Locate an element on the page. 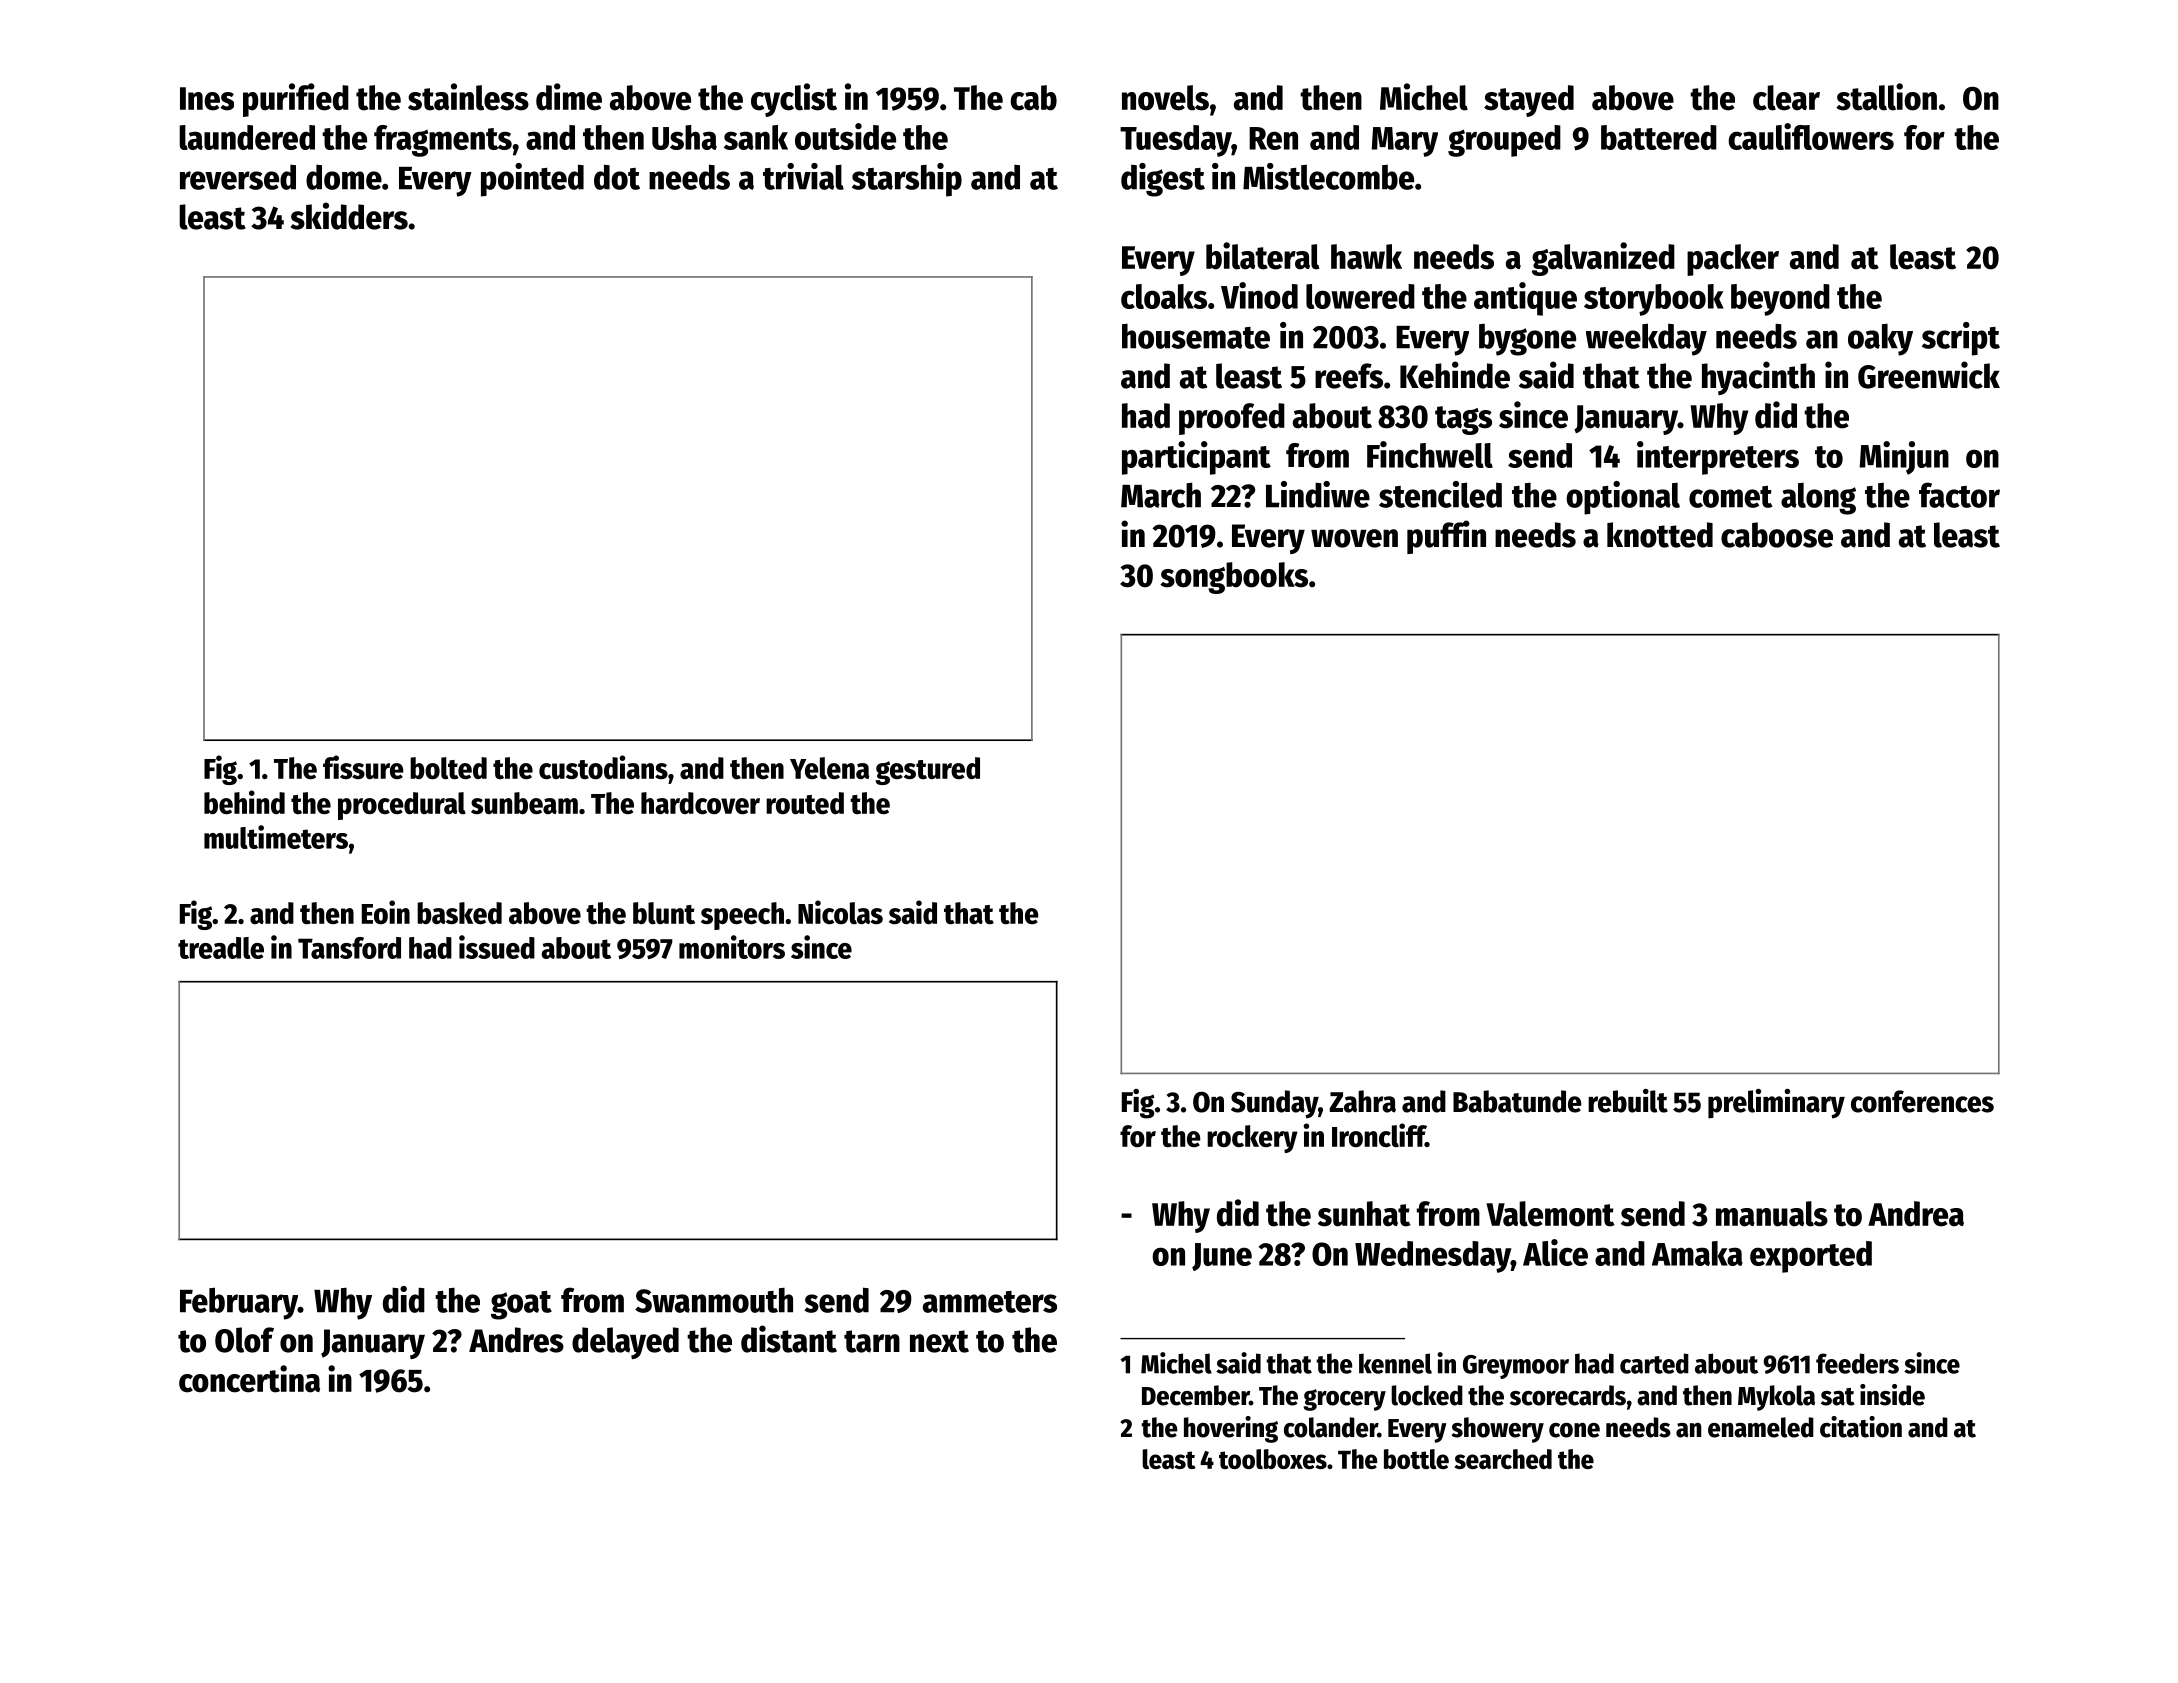 This image has width=2178, height=1683. novels is located at coordinates (1165, 98).
